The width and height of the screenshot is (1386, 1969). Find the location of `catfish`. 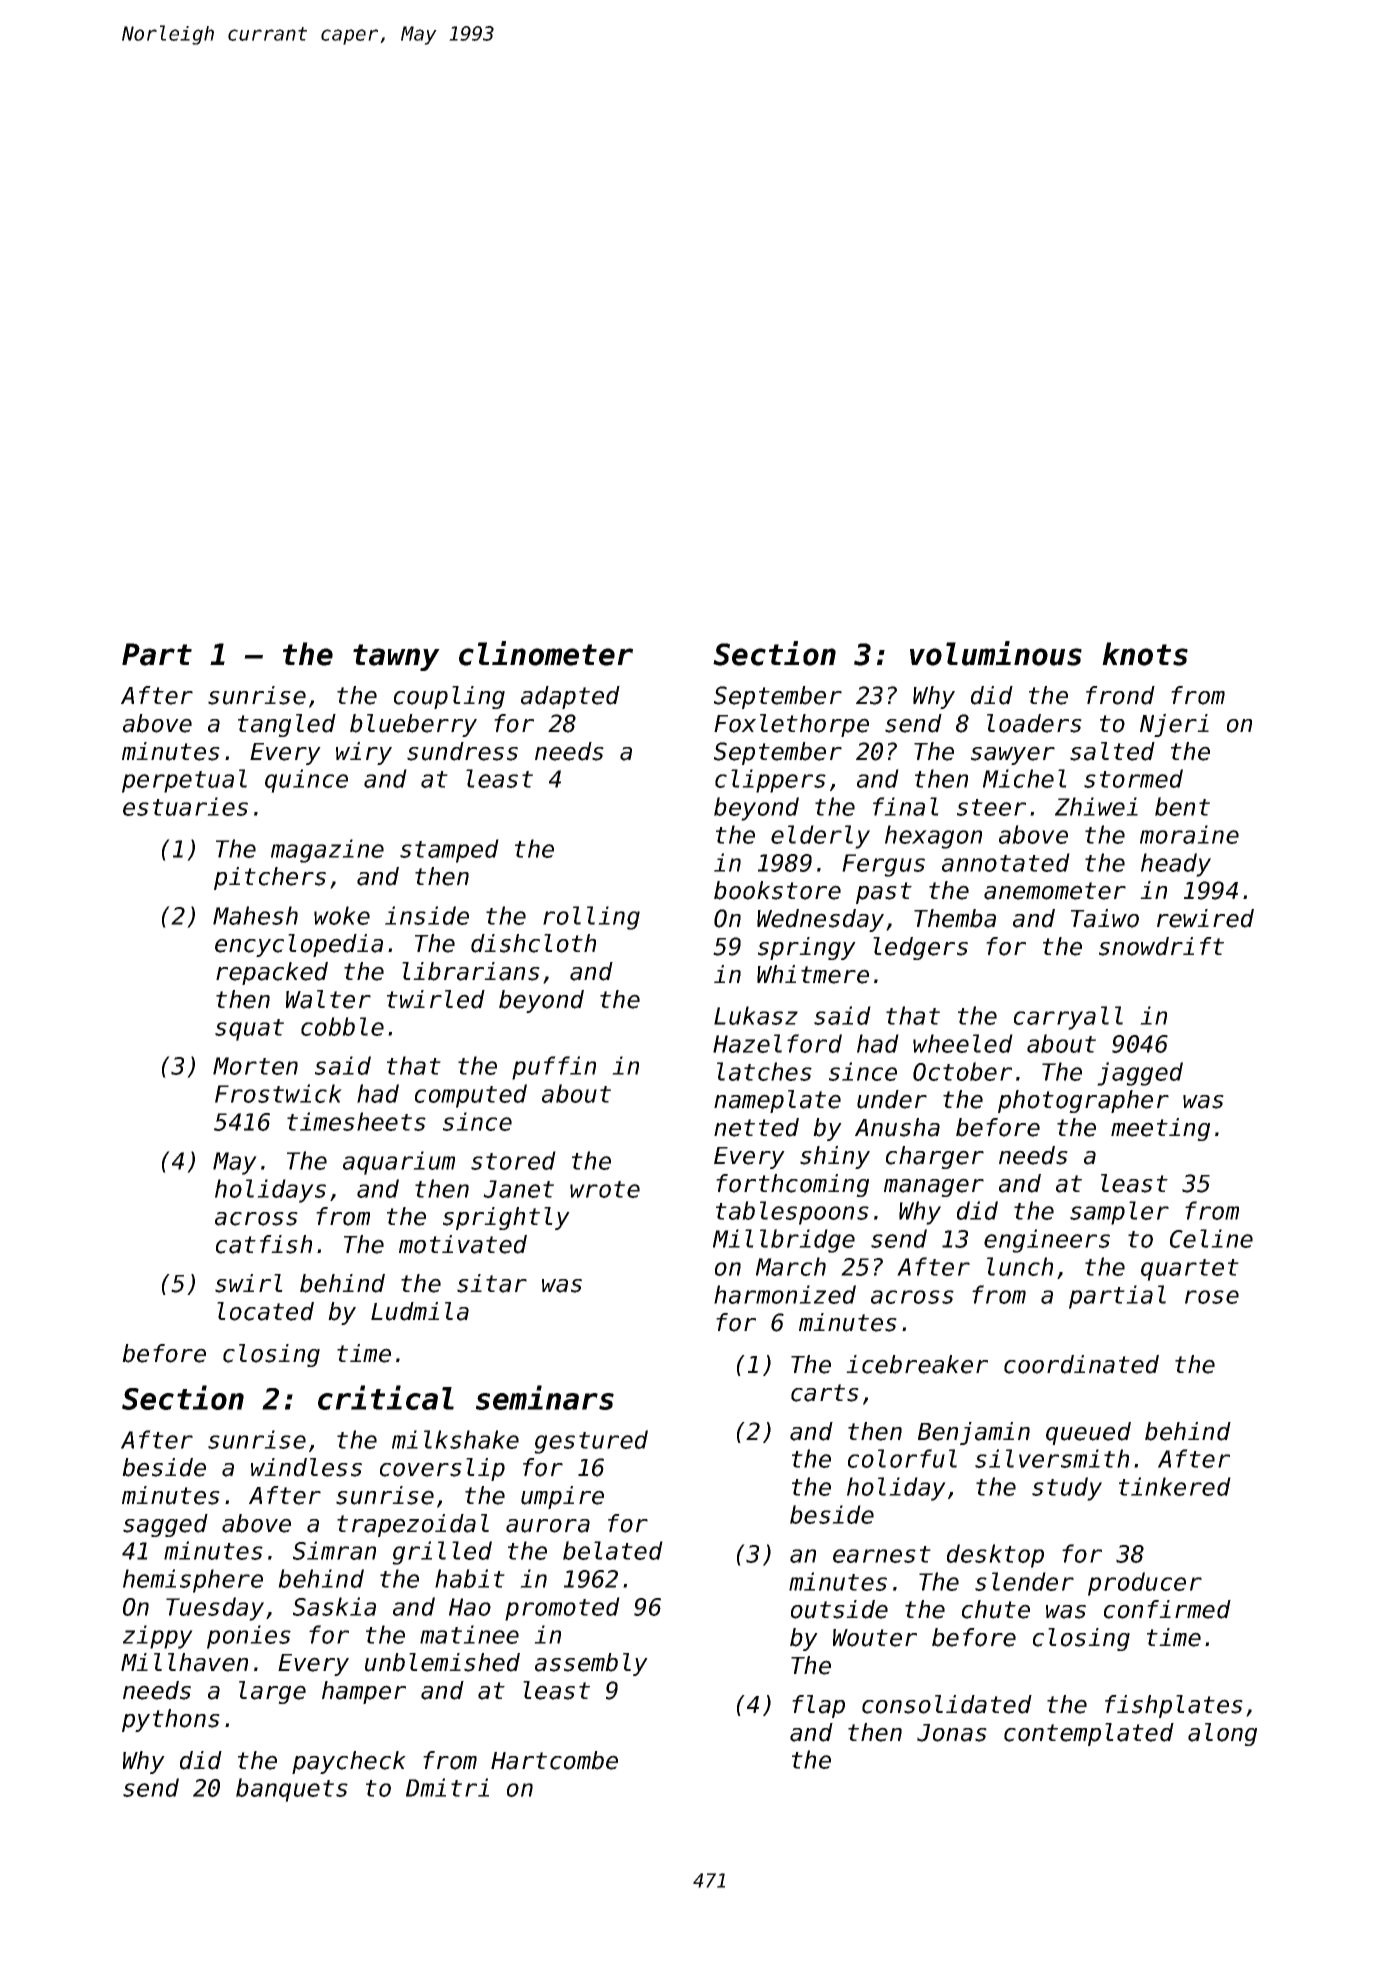

catfish is located at coordinates (264, 1244).
